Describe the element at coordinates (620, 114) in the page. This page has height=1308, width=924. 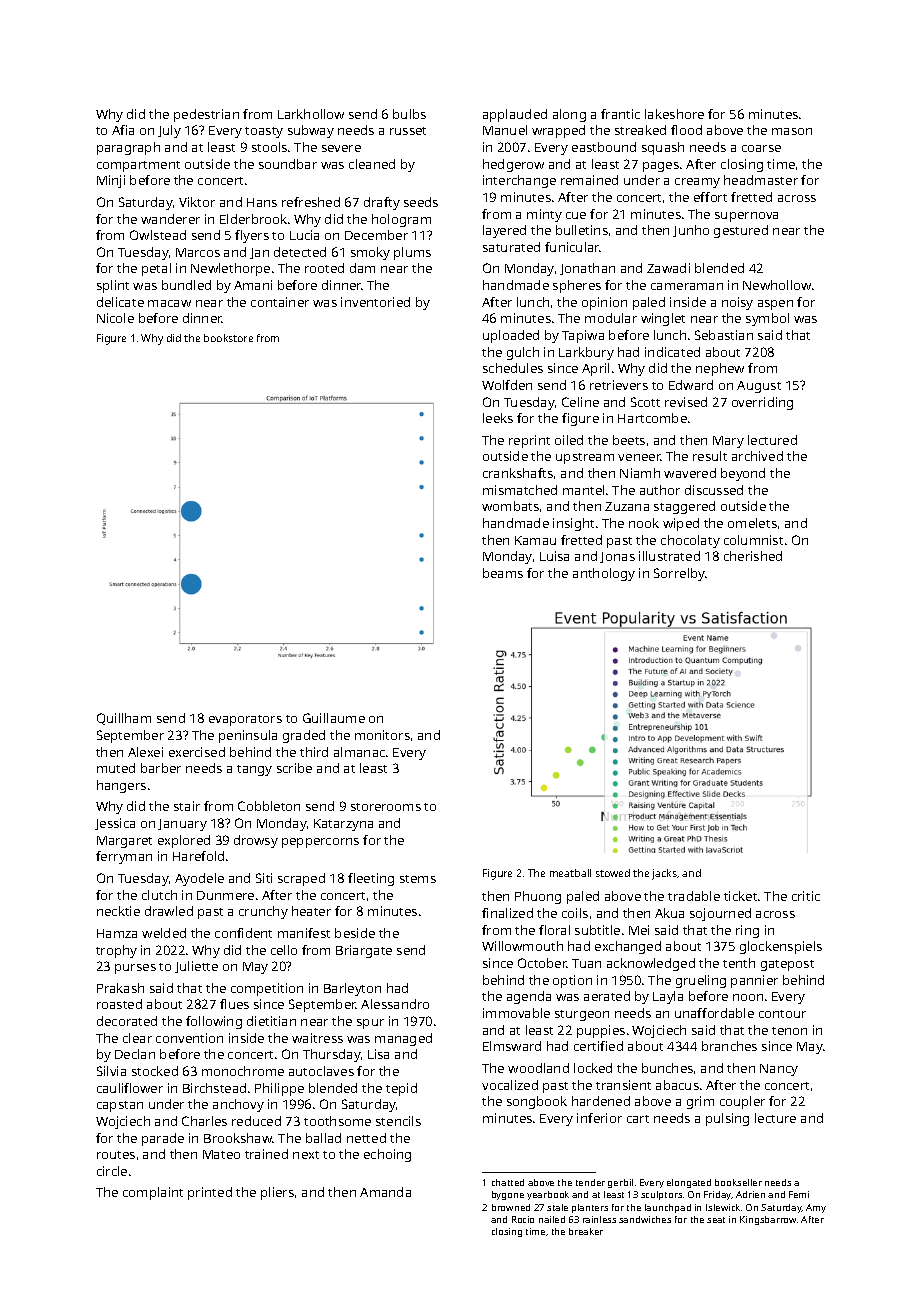
I see `frantic` at that location.
